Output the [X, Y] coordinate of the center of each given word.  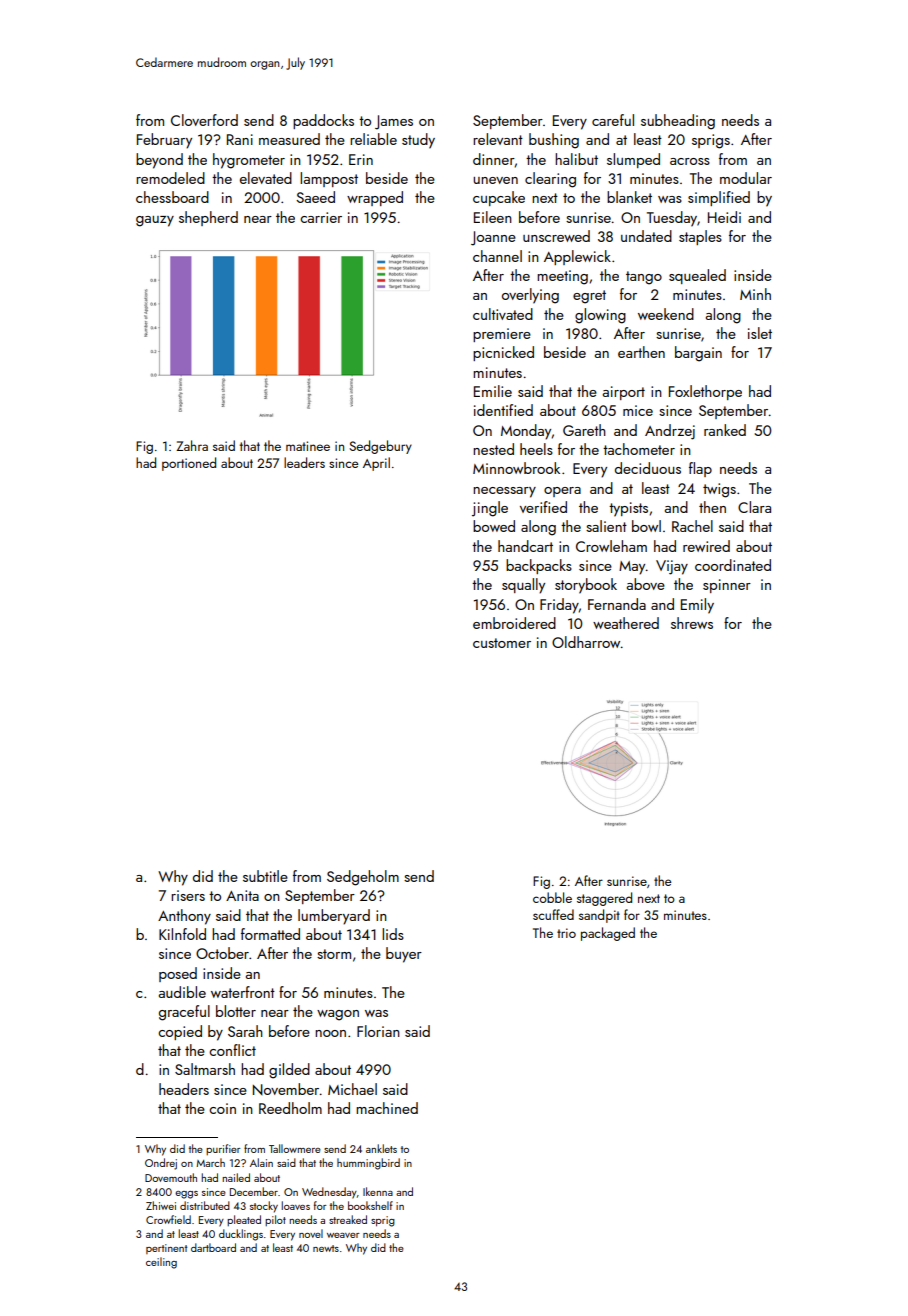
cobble [552, 897]
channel [497, 256]
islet [760, 333]
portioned [189, 464]
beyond [159, 161]
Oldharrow [586, 642]
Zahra [192, 445]
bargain [698, 354]
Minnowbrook [516, 468]
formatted [270, 934]
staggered [604, 899]
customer [502, 643]
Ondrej [161, 1164]
